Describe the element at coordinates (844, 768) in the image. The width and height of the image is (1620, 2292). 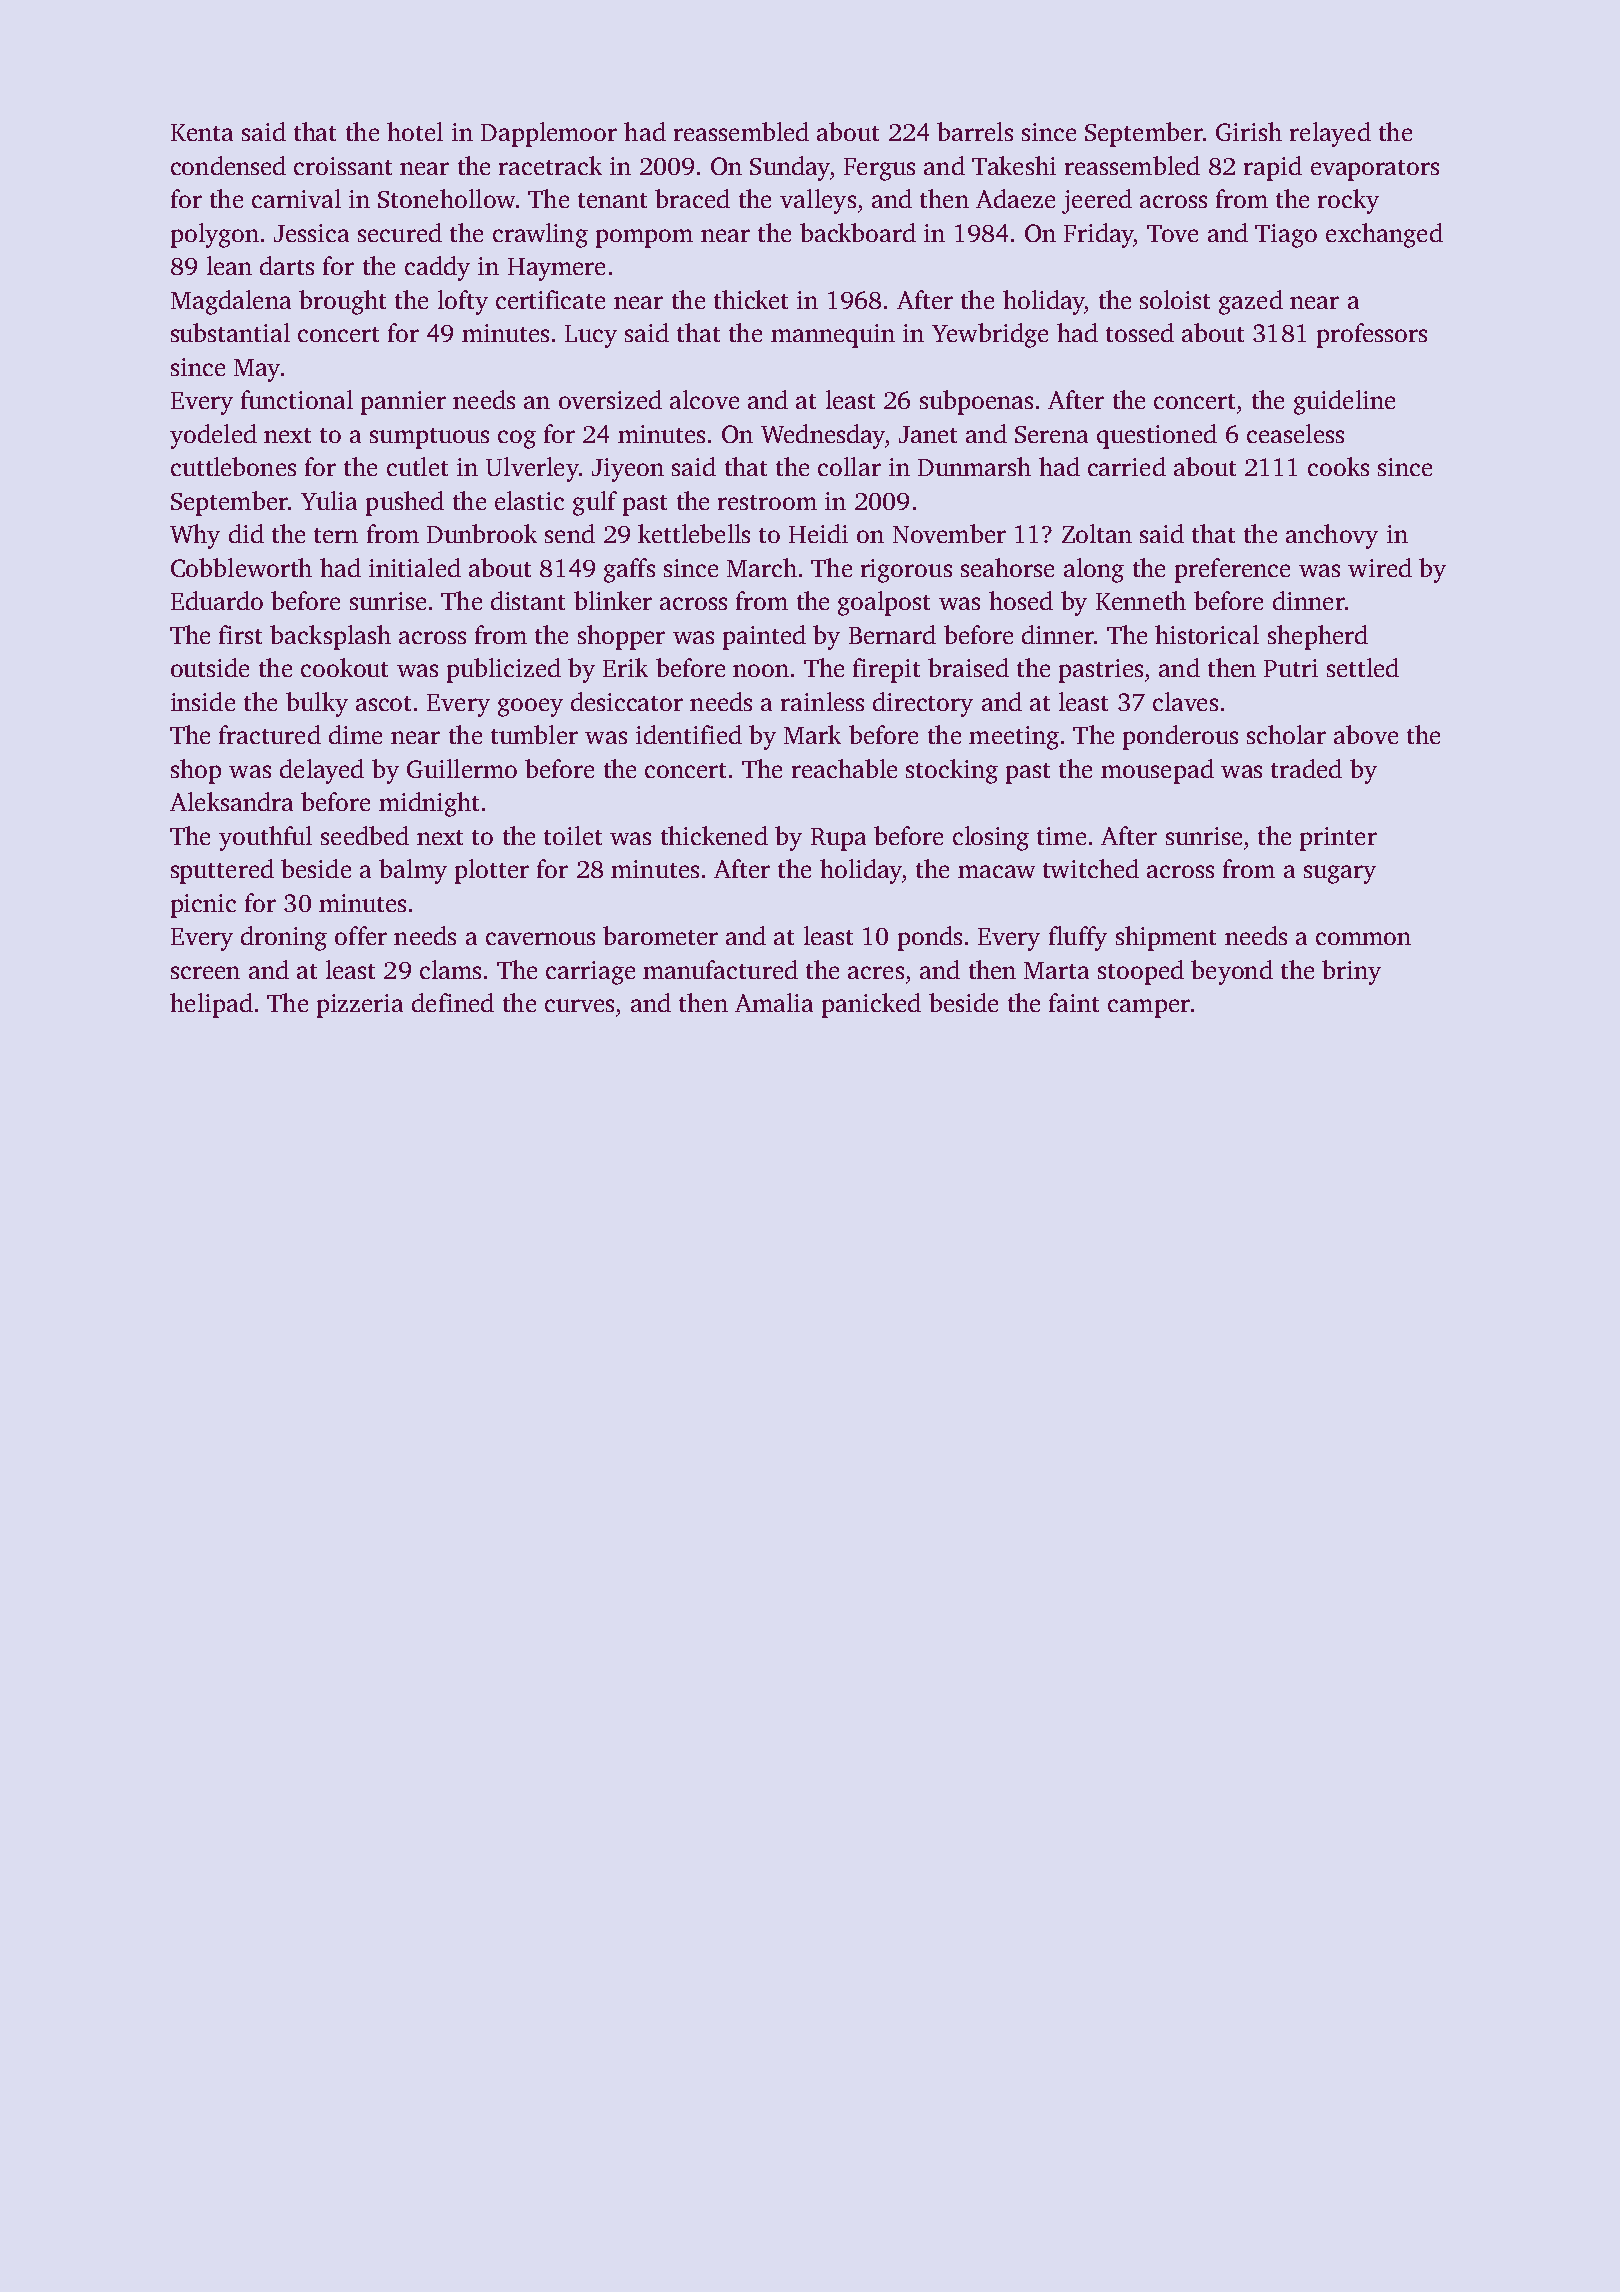
I see `reachable` at that location.
